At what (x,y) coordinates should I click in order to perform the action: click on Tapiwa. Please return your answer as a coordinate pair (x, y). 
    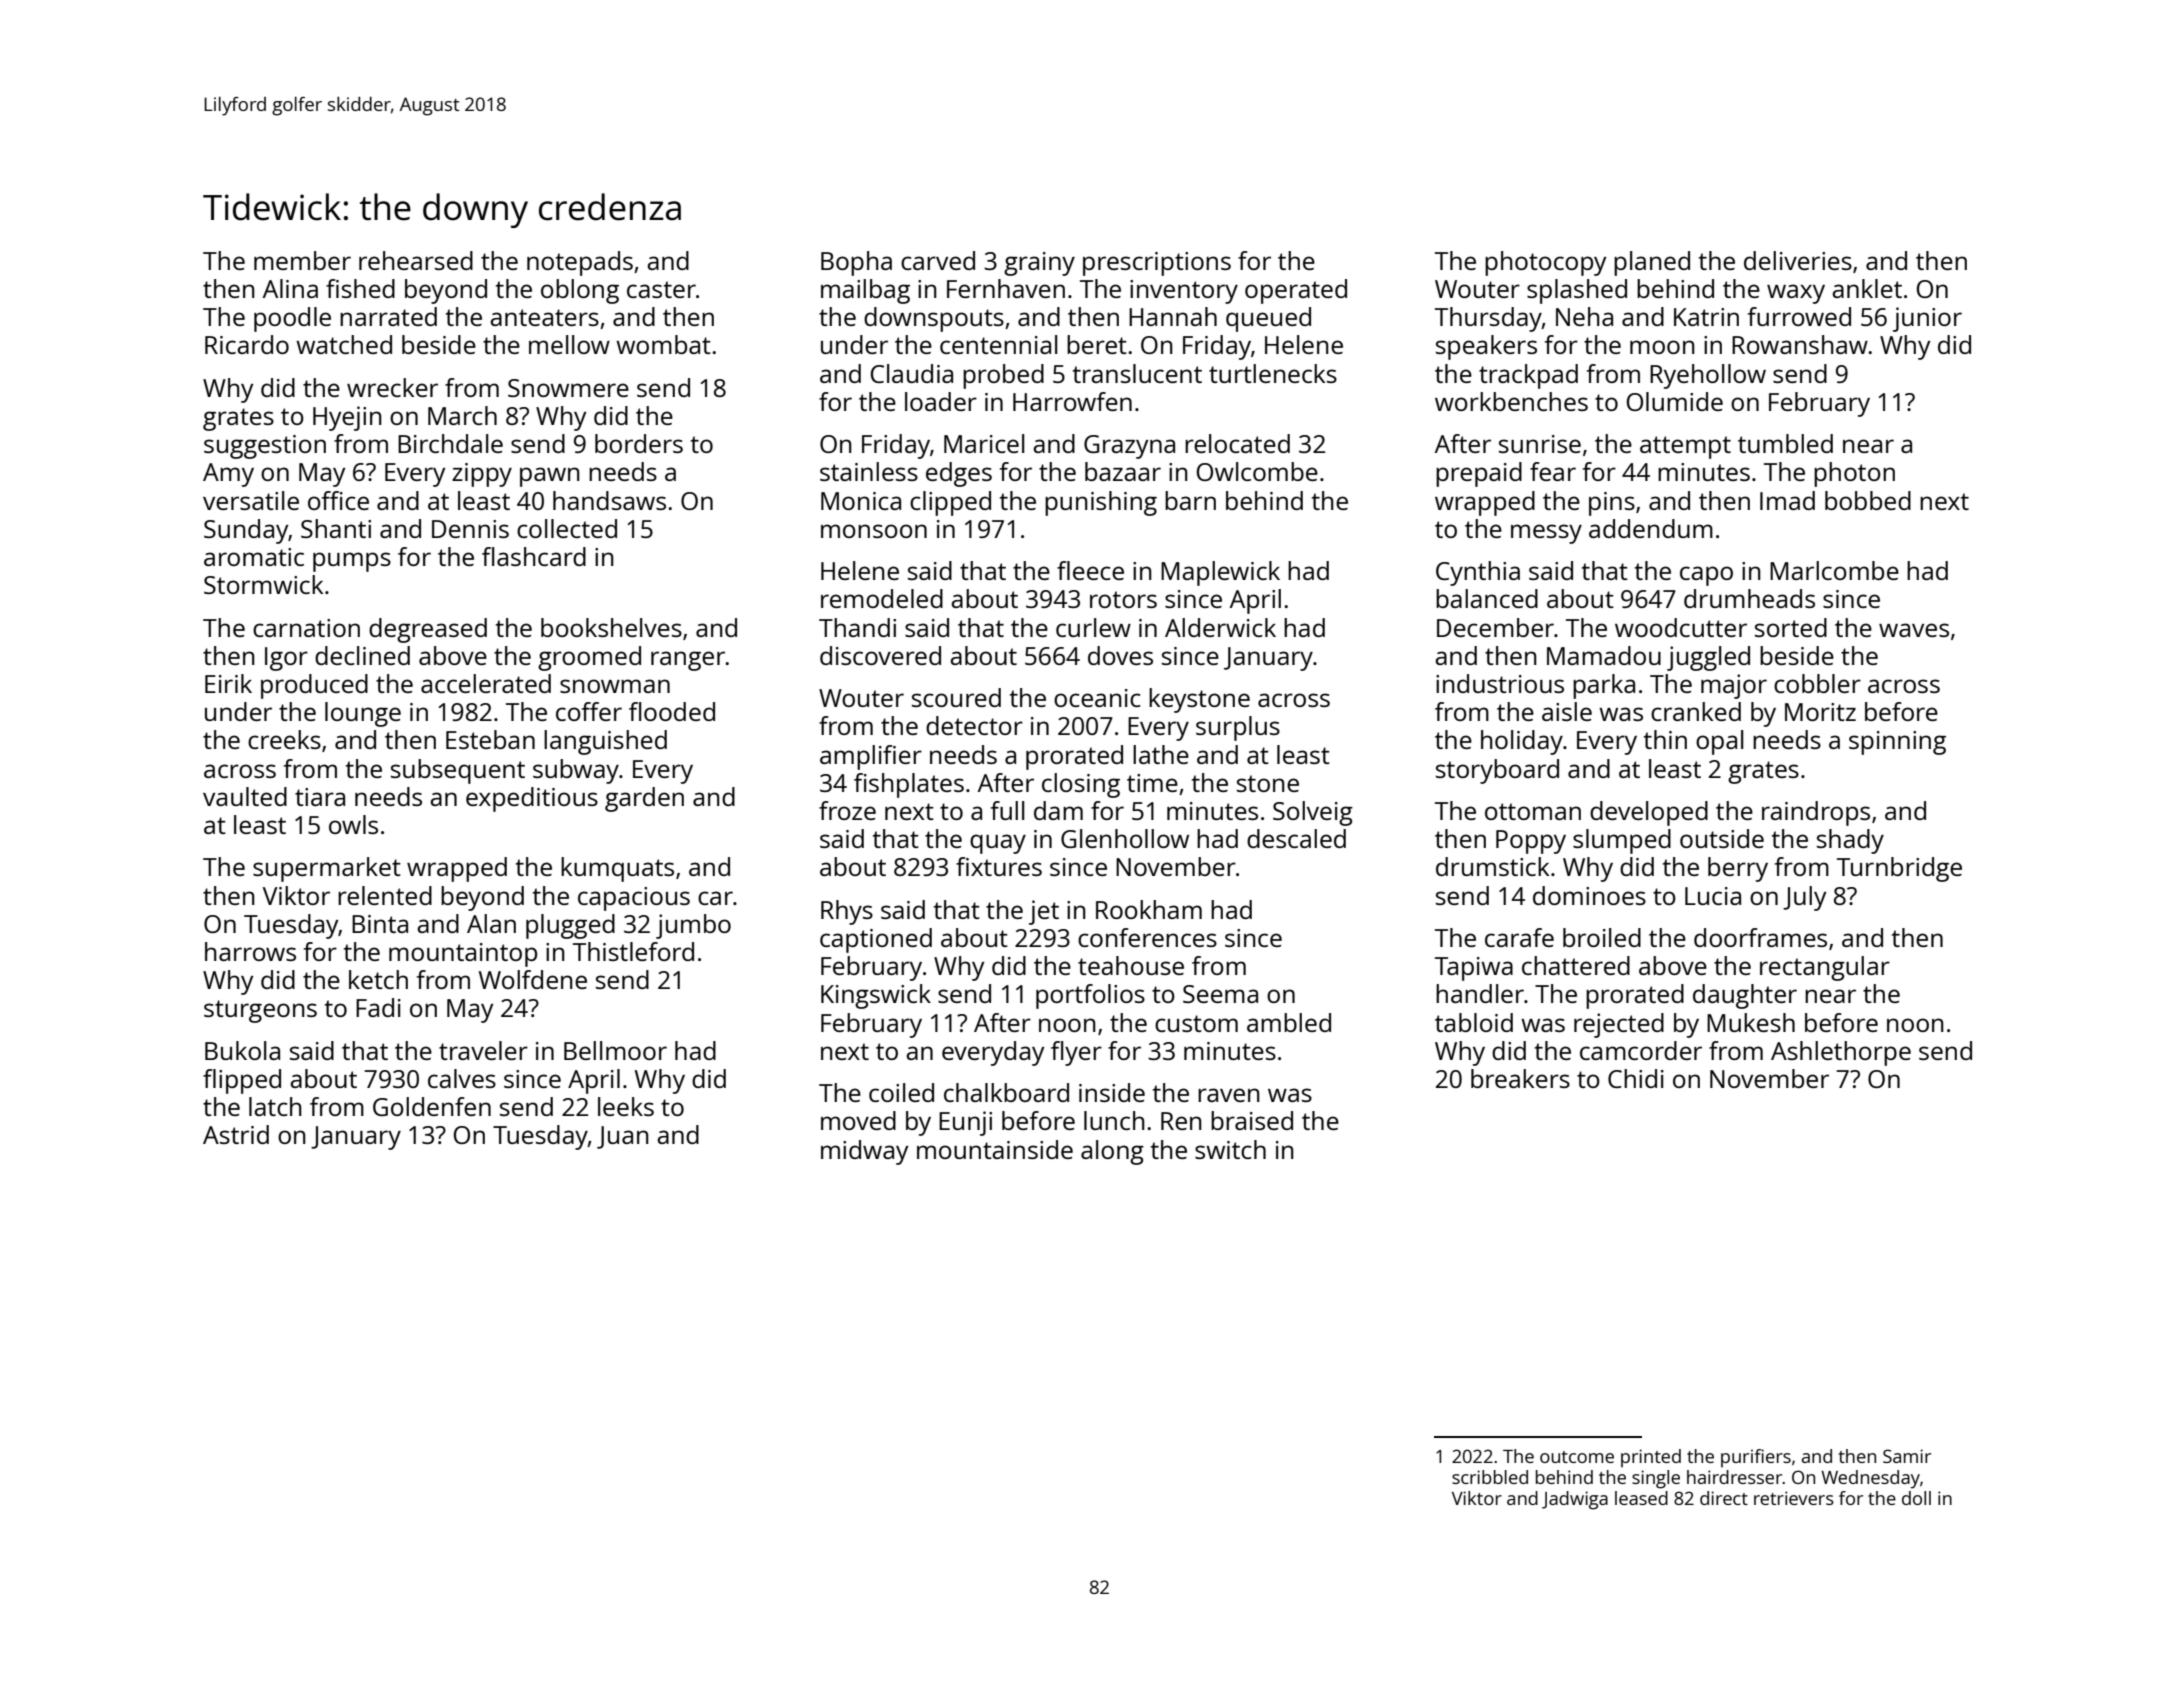
    Looking at the image, I should click on (1474, 969).
